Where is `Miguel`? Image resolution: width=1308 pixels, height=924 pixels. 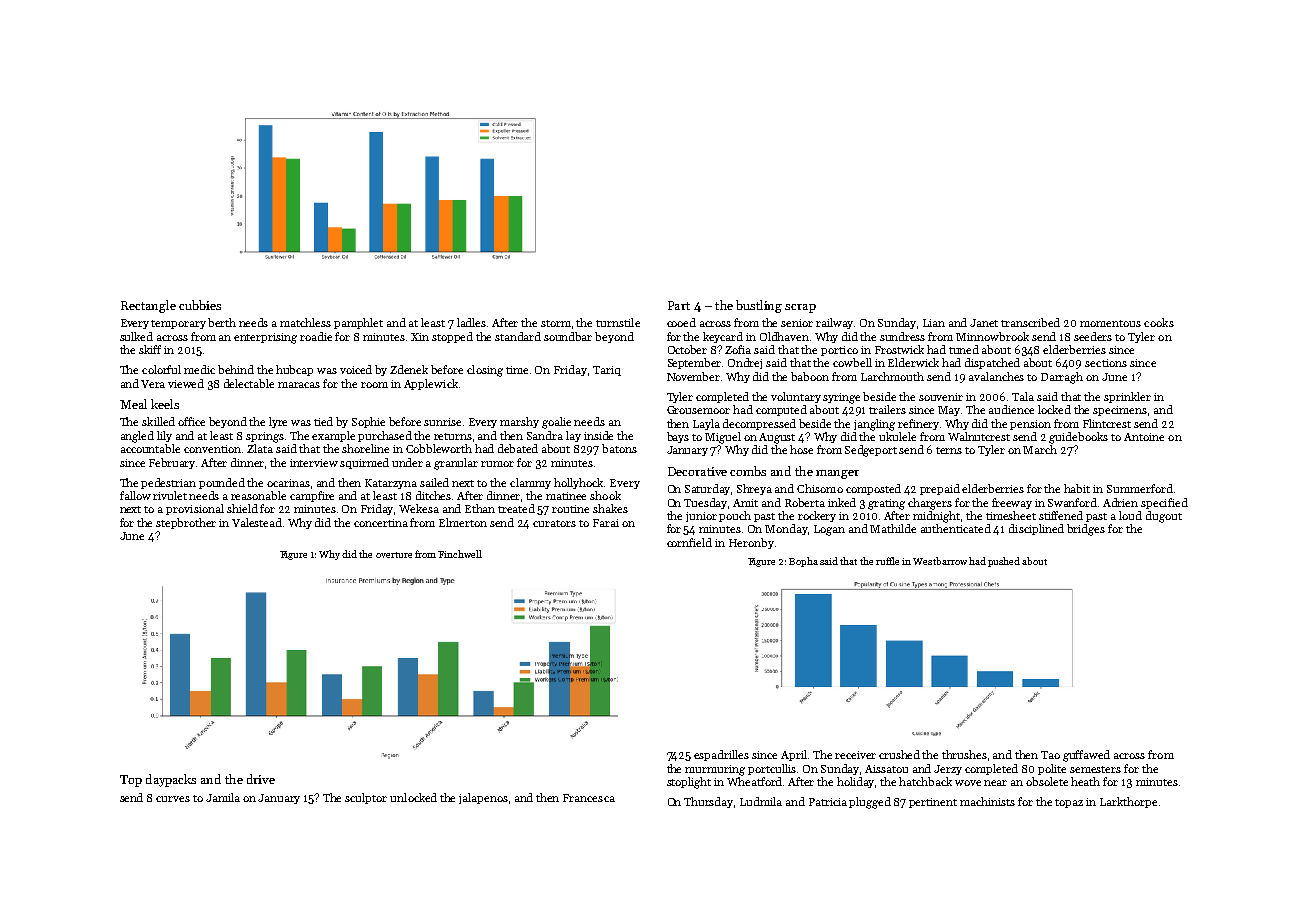
Miguel is located at coordinates (723, 438).
